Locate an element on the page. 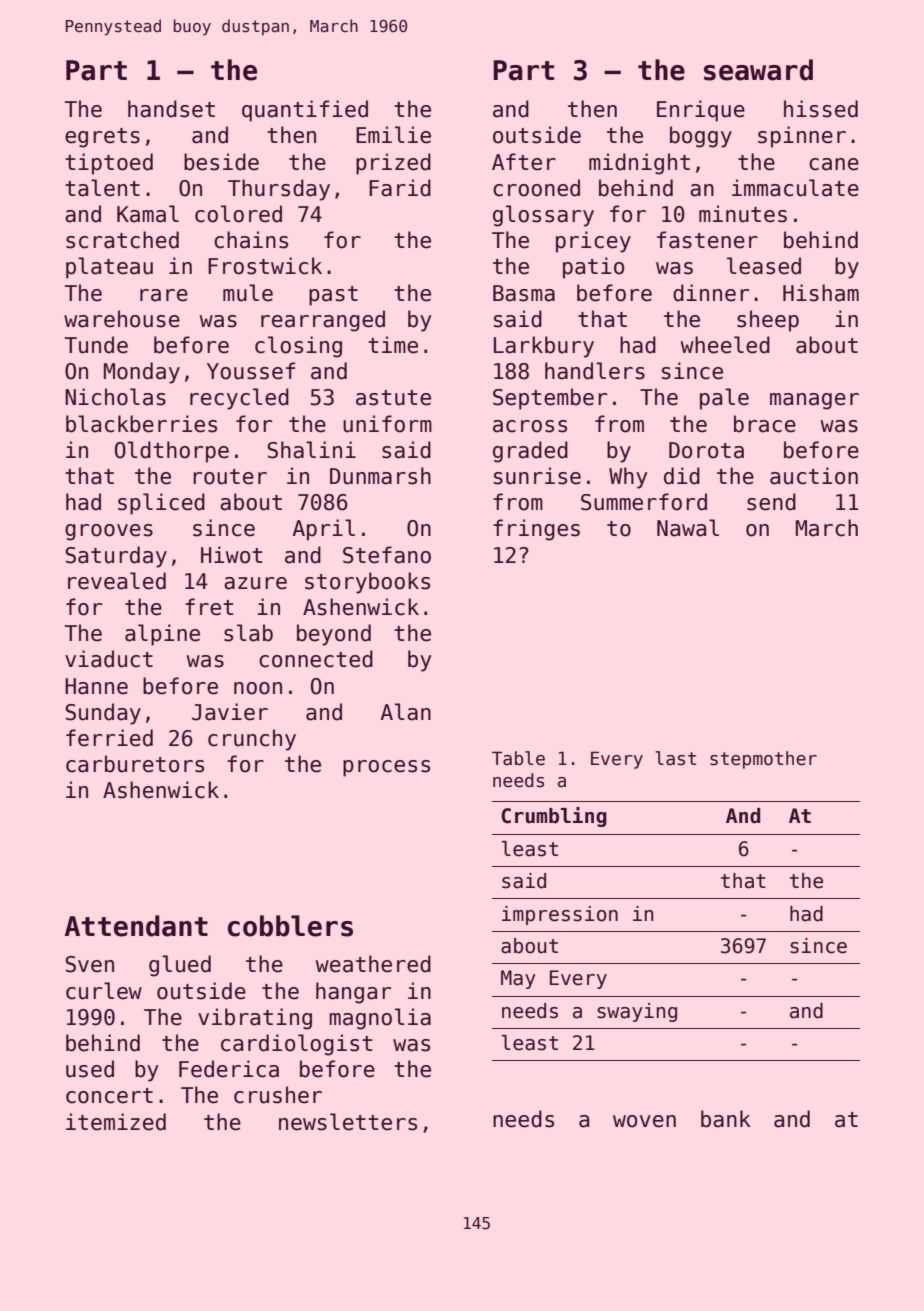 Image resolution: width=924 pixels, height=1311 pixels. Dunmarsh is located at coordinates (380, 476).
